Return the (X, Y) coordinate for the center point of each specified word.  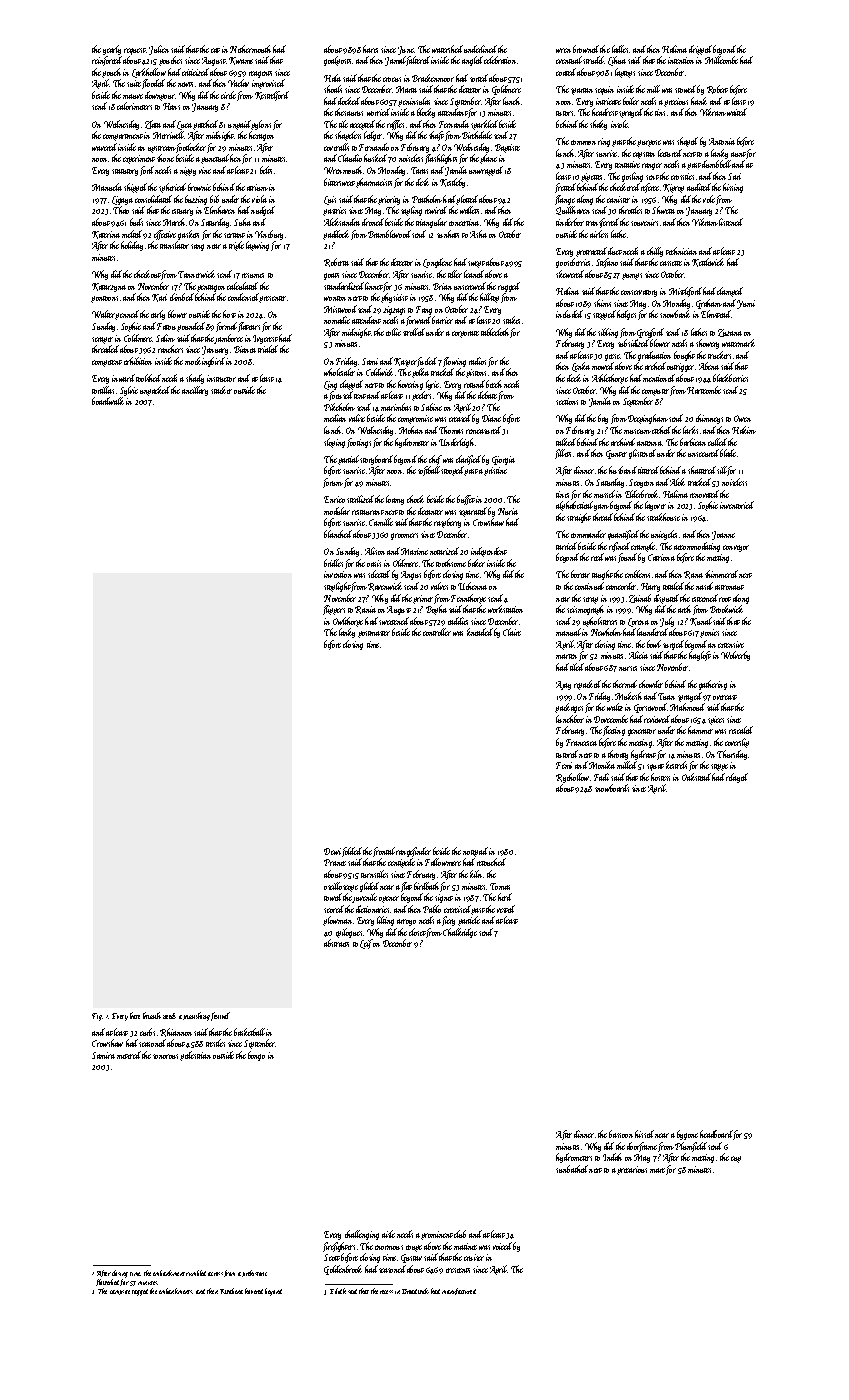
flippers (334, 610)
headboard (716, 1134)
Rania (365, 610)
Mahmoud (687, 707)
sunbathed (573, 1169)
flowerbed (108, 1282)
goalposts (337, 61)
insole (619, 124)
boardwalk (108, 401)
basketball (250, 1032)
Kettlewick (708, 262)
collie (393, 332)
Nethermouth (250, 49)
